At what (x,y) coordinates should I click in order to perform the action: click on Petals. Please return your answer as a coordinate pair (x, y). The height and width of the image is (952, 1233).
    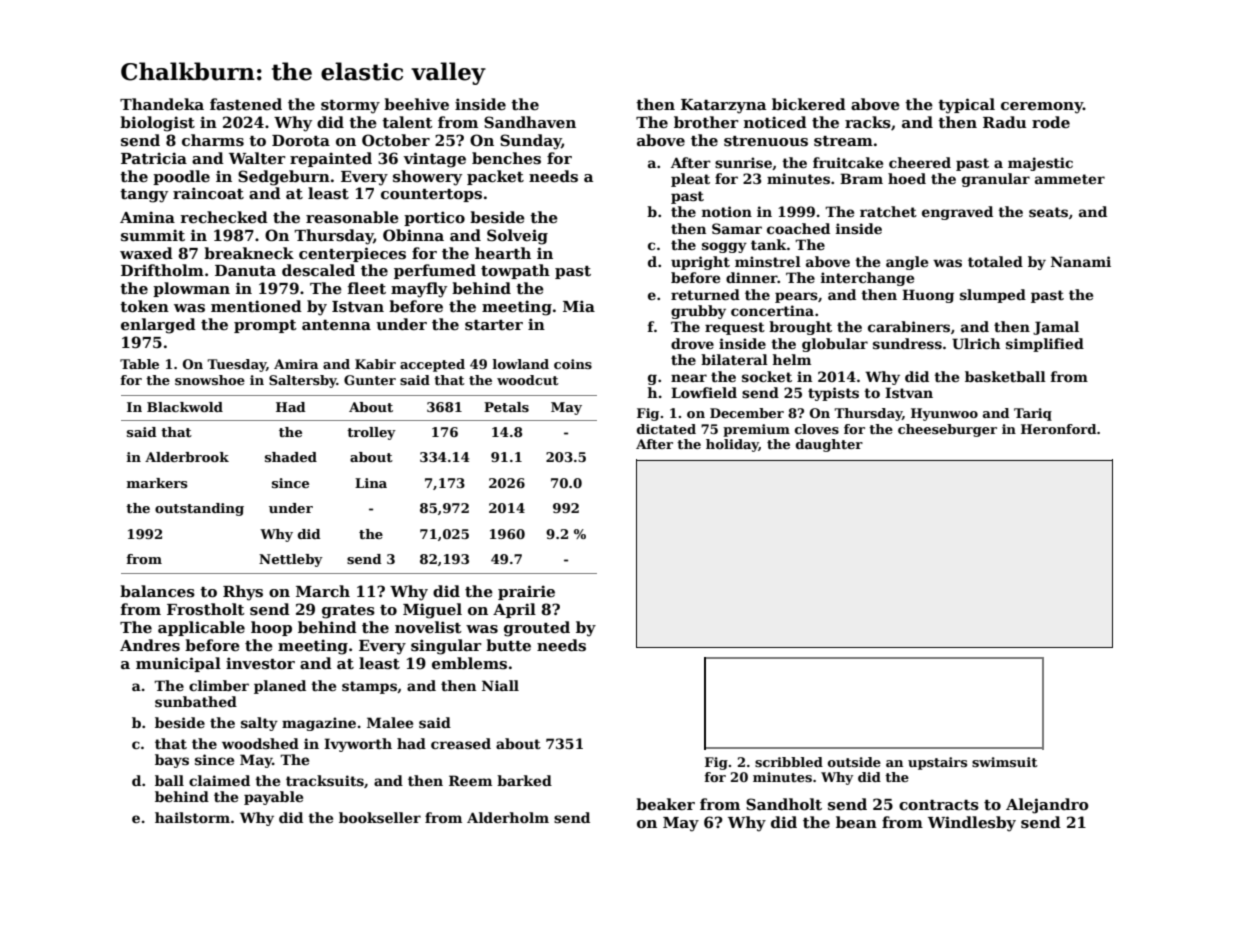
    Looking at the image, I should click on (506, 407).
